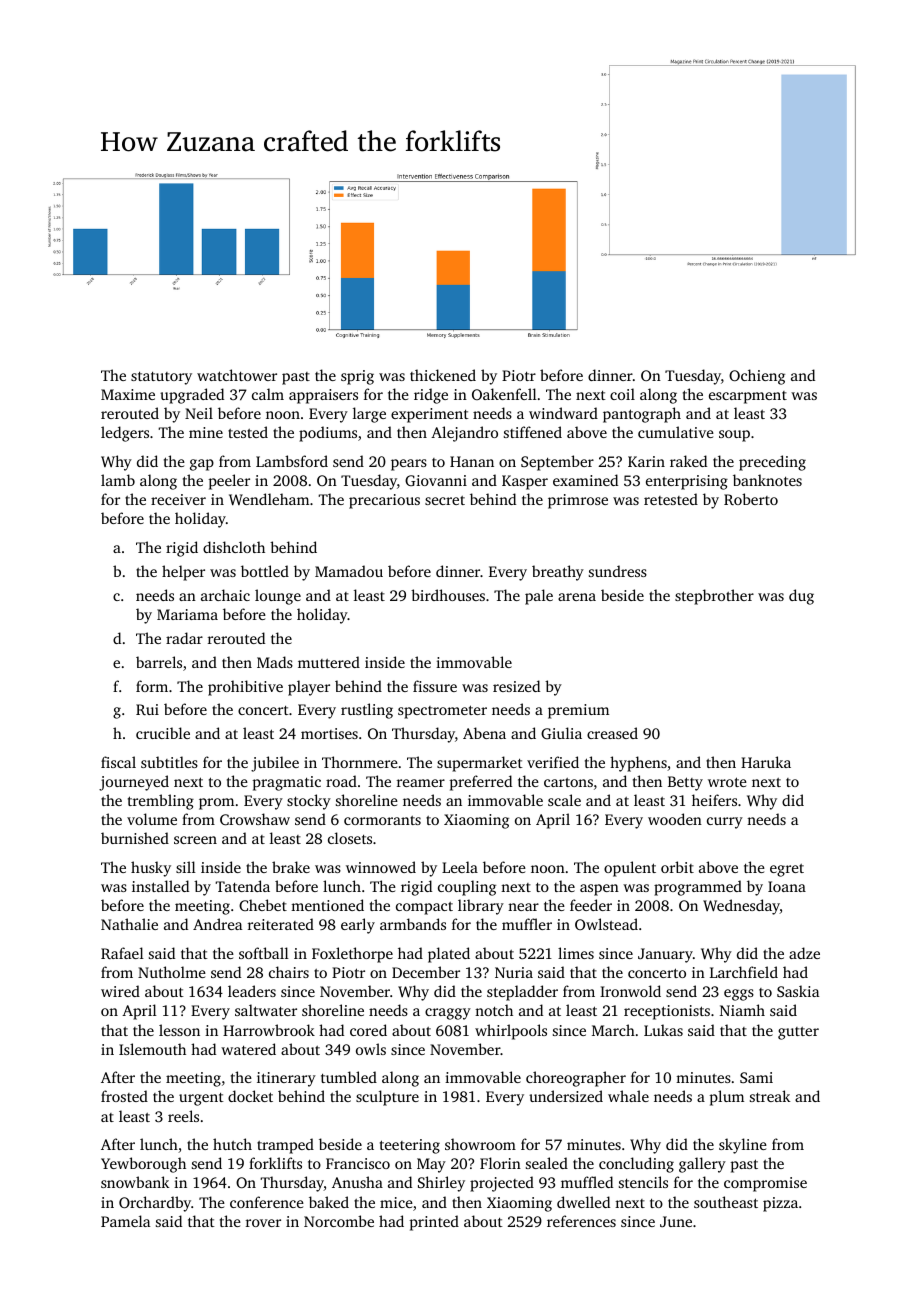 This image has width=924, height=1308. What do you see at coordinates (443, 375) in the image?
I see `thickened` at bounding box center [443, 375].
